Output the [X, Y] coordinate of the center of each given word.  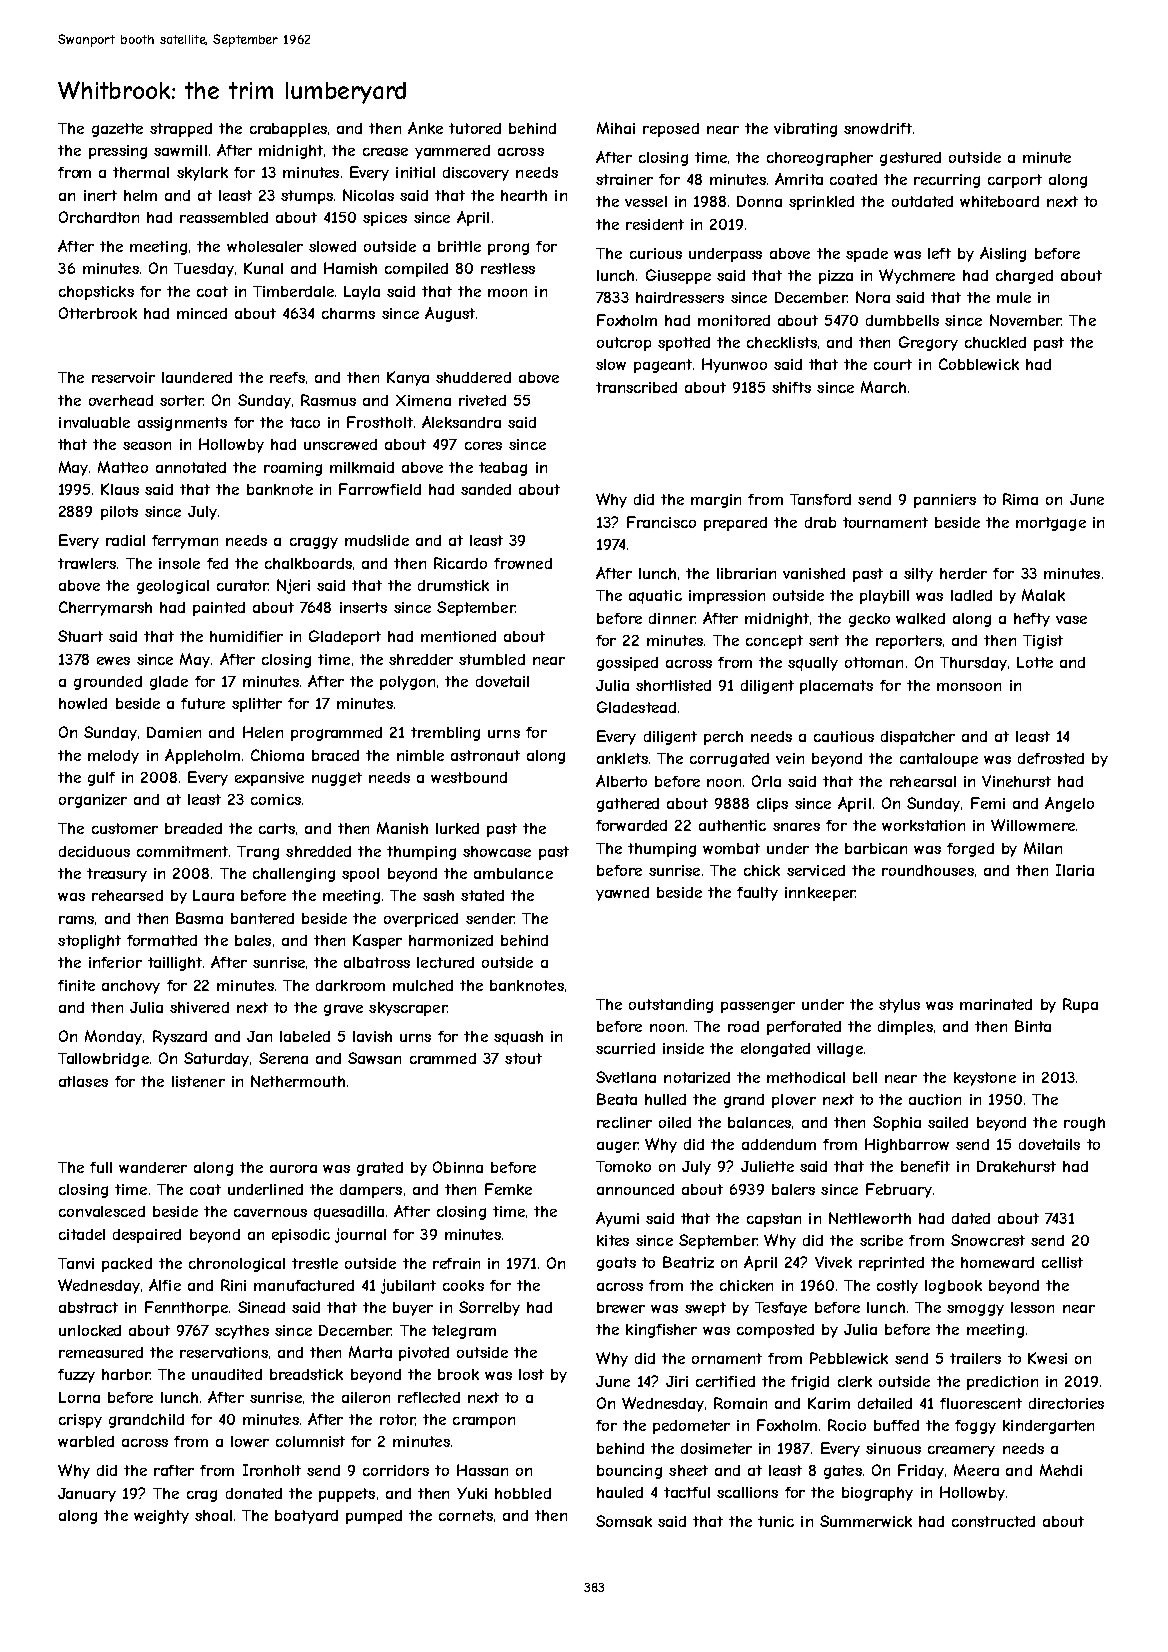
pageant [663, 366]
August [450, 314]
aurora [293, 1169]
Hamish [350, 268]
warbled [86, 1441]
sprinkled [821, 203]
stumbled [492, 659]
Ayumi [617, 1219]
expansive [269, 779]
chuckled [995, 342]
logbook [953, 1287]
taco [305, 422]
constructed [993, 1521]
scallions [747, 1492]
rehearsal [923, 781]
